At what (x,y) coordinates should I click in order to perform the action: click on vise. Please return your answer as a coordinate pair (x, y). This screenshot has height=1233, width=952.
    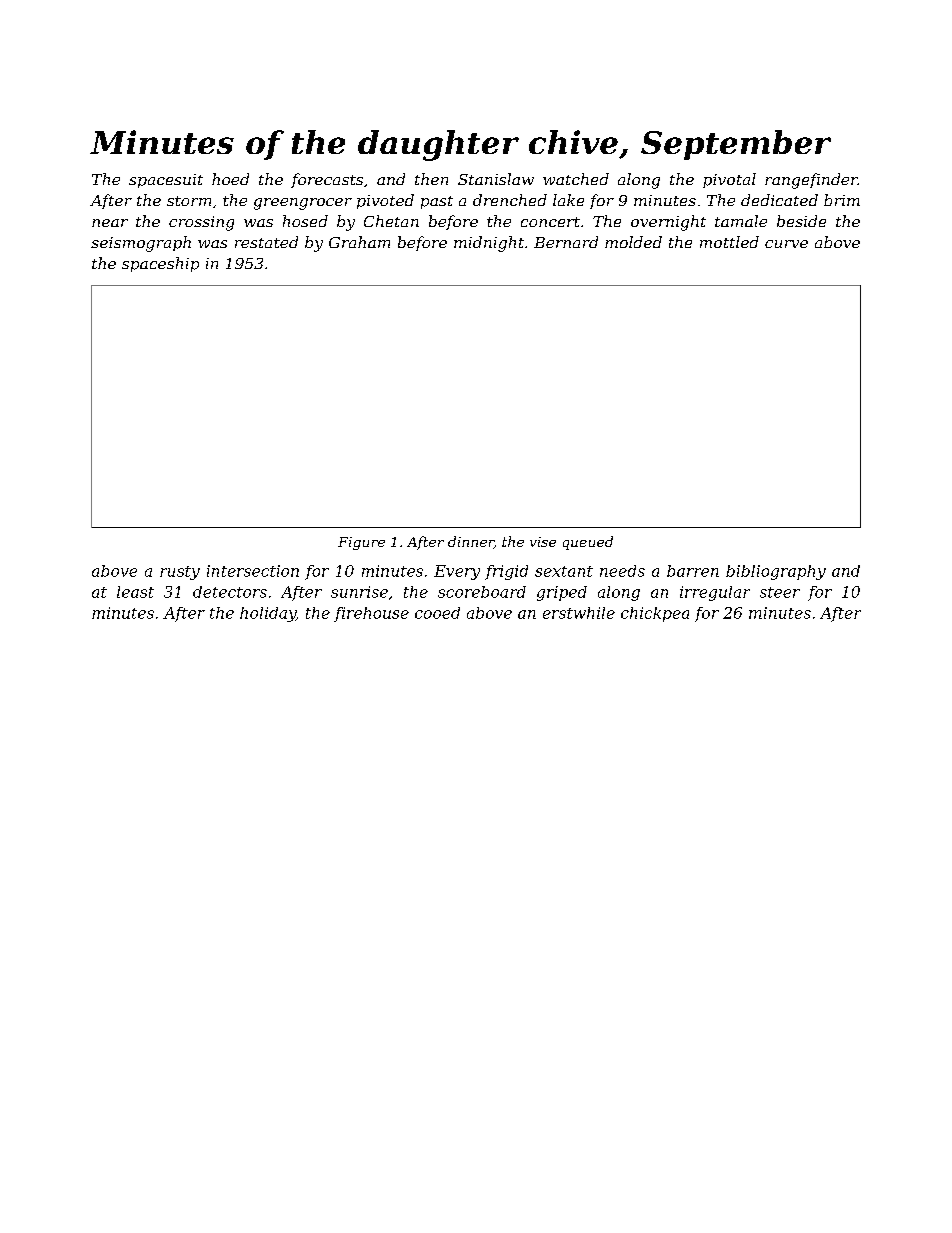
    Looking at the image, I should click on (543, 542).
